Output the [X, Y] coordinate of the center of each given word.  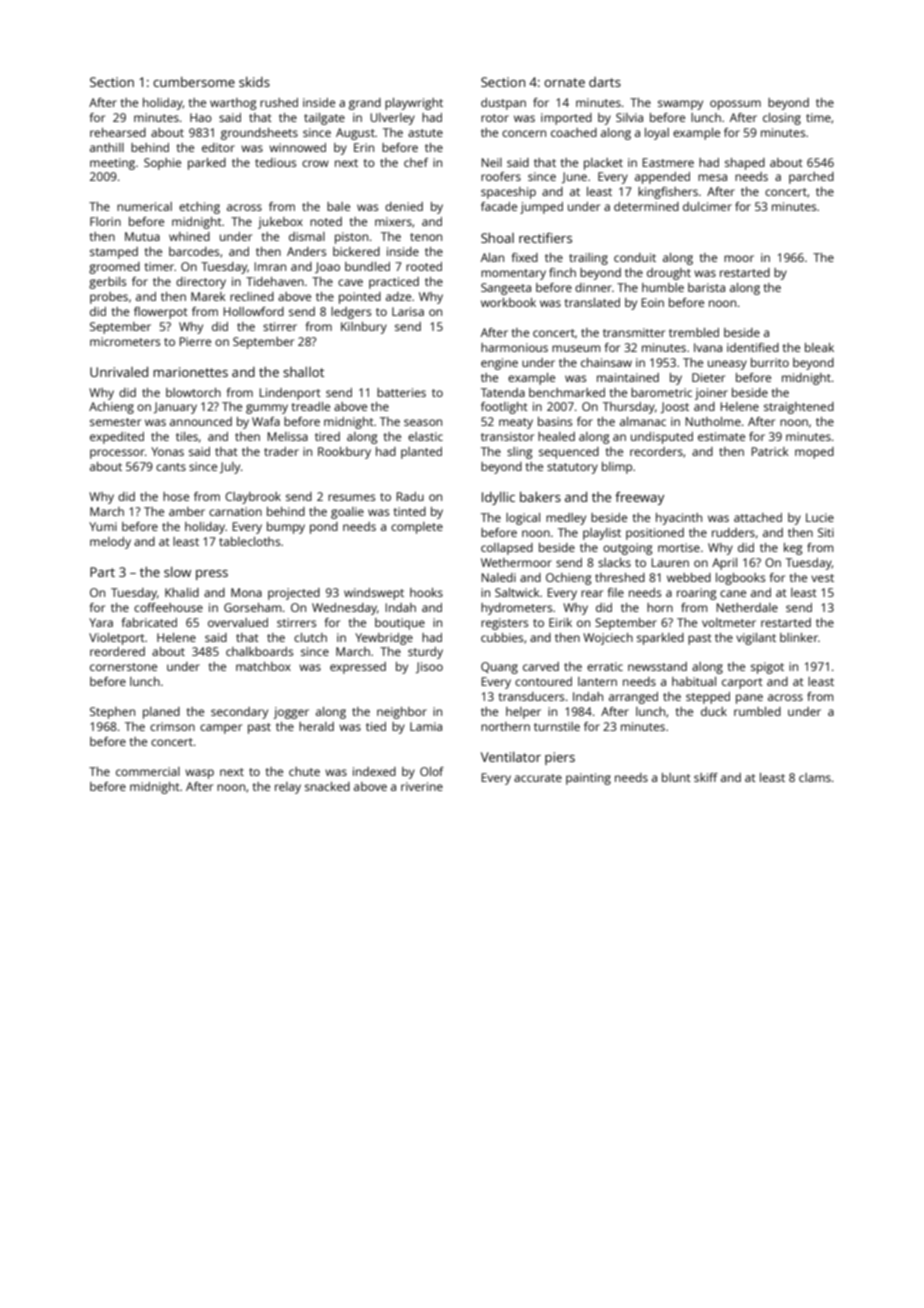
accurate [538, 778]
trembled [694, 332]
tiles [187, 436]
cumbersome [194, 82]
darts [605, 82]
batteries [401, 392]
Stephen [112, 713]
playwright [414, 104]
